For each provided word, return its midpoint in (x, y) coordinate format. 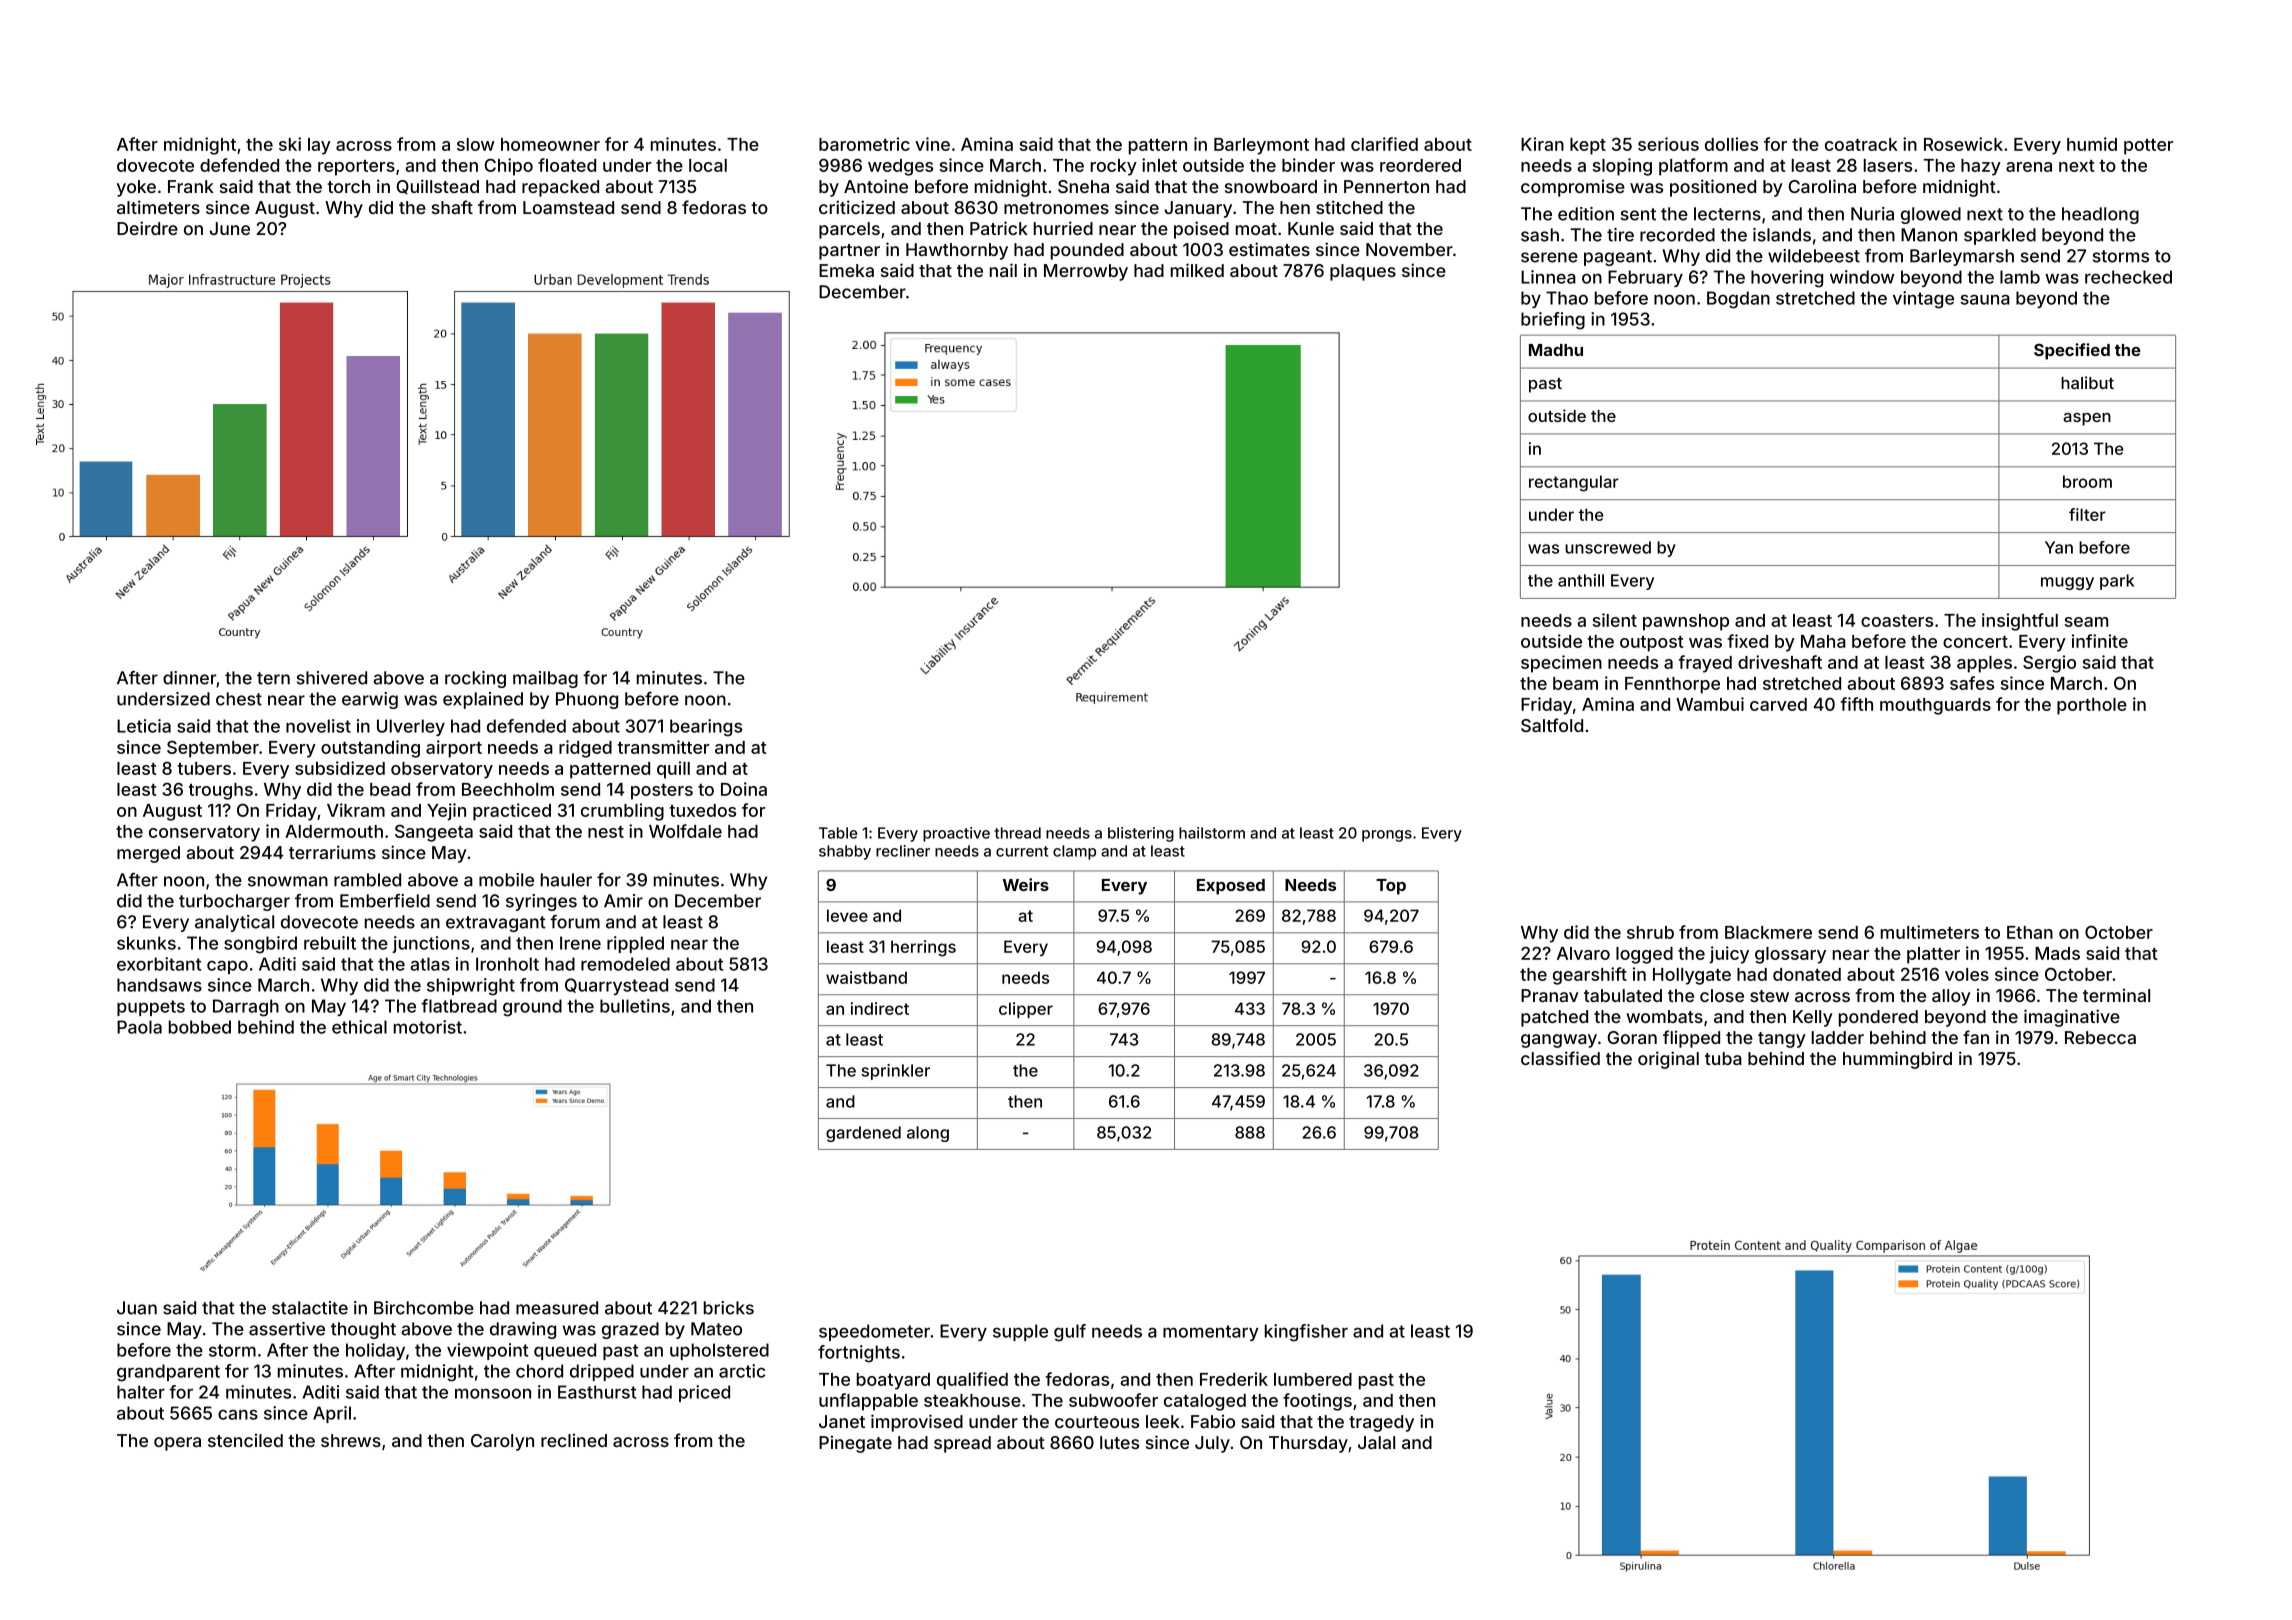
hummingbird (1897, 1060)
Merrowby (1086, 272)
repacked (560, 188)
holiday (375, 1351)
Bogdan (1738, 300)
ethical (359, 1027)
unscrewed (1608, 547)
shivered (332, 678)
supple (1020, 1332)
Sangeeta (434, 833)
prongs (1387, 836)
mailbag (545, 679)
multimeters (1930, 932)
